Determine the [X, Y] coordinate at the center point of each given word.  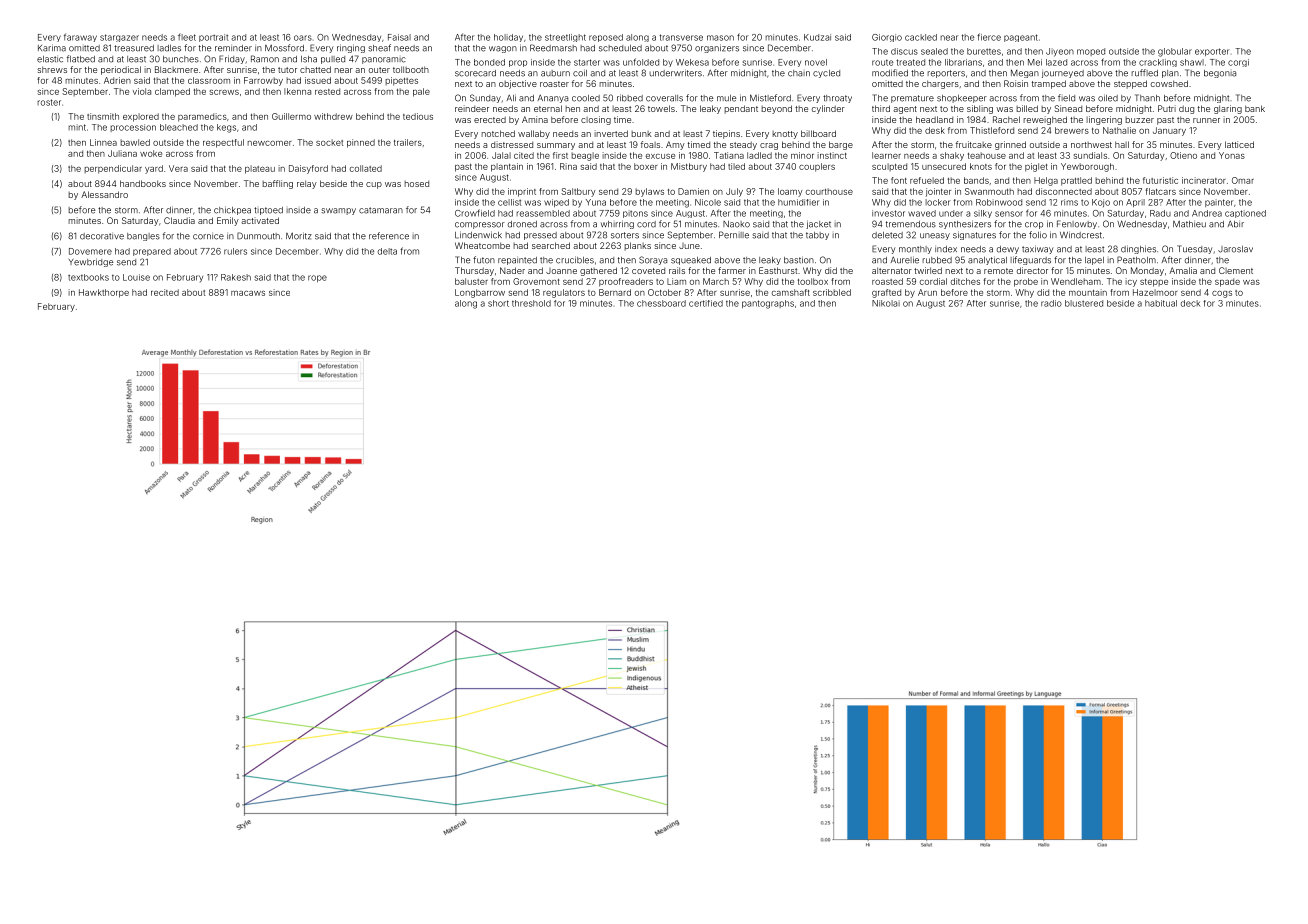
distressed [512, 144]
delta [387, 251]
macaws [248, 293]
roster [49, 102]
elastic [50, 59]
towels [661, 108]
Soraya [653, 260]
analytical [987, 260]
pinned [361, 143]
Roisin [1016, 83]
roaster [554, 84]
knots [981, 166]
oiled [1108, 98]
